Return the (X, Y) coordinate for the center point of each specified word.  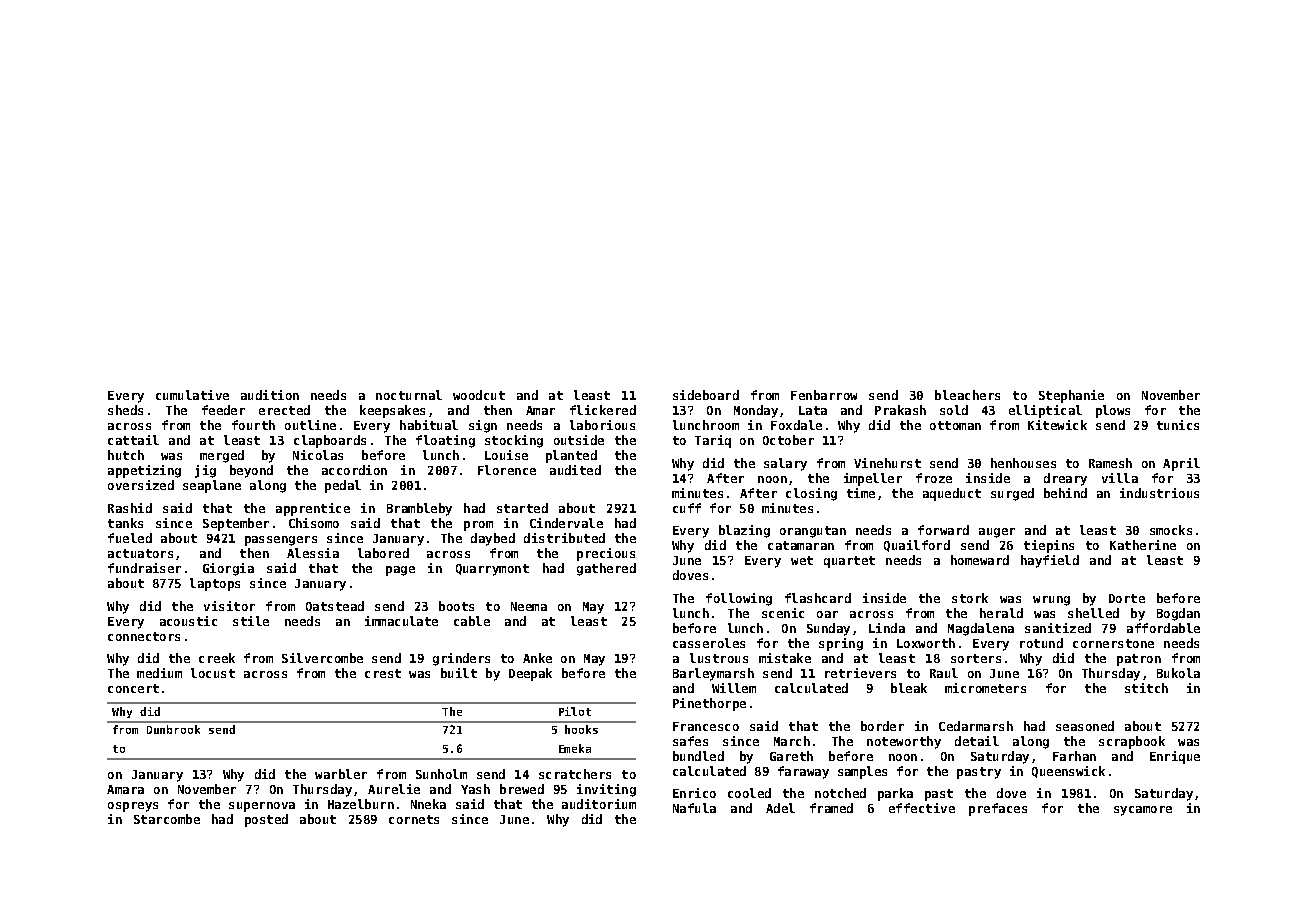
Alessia (313, 553)
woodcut (479, 395)
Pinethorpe (709, 704)
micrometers (985, 688)
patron (1139, 660)
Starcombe (167, 819)
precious (606, 554)
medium (159, 673)
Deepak (530, 674)
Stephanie (1071, 396)
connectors (144, 636)
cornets (414, 819)
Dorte (1127, 598)
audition (270, 395)
